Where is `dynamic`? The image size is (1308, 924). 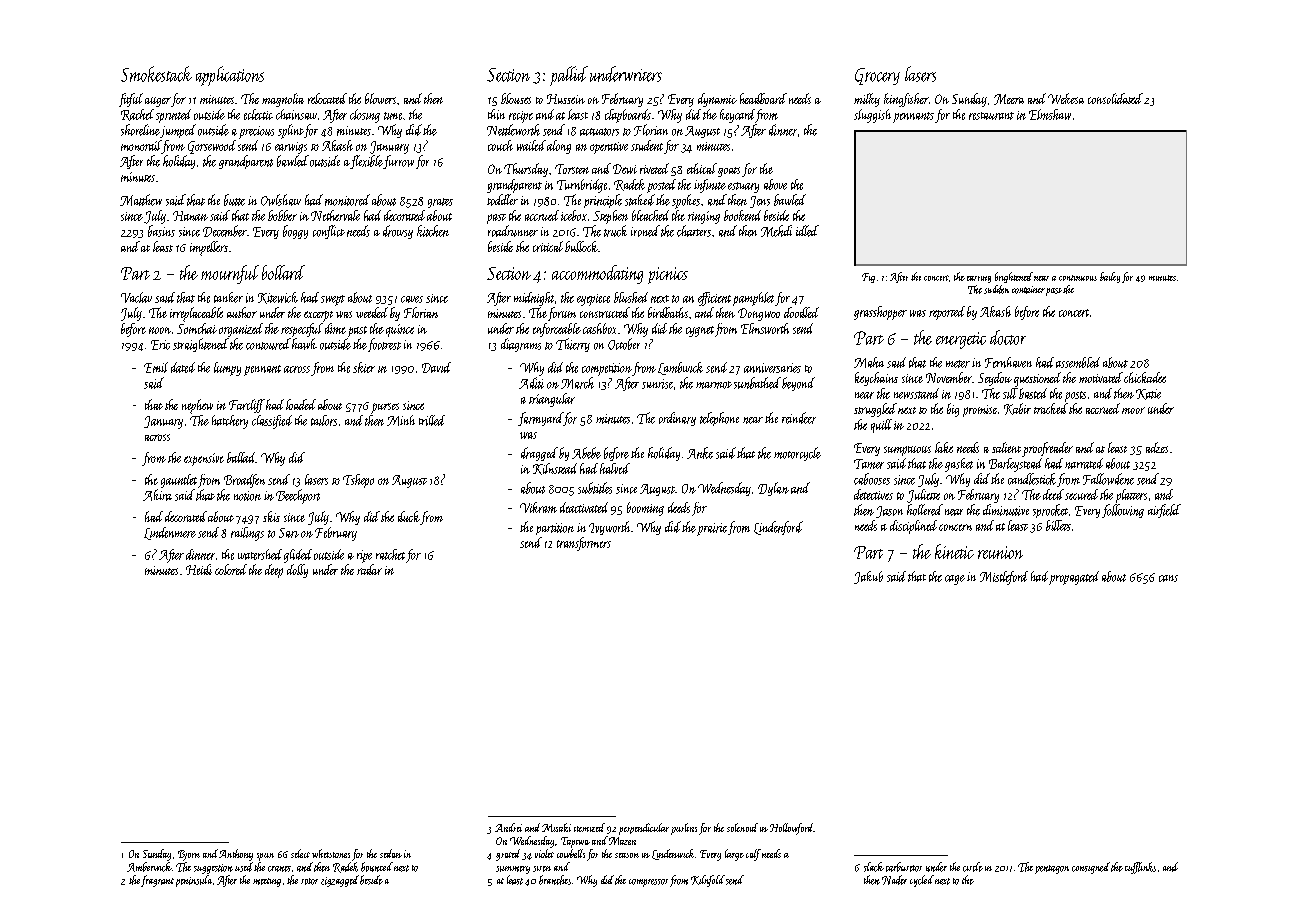
dynamic is located at coordinates (717, 100).
